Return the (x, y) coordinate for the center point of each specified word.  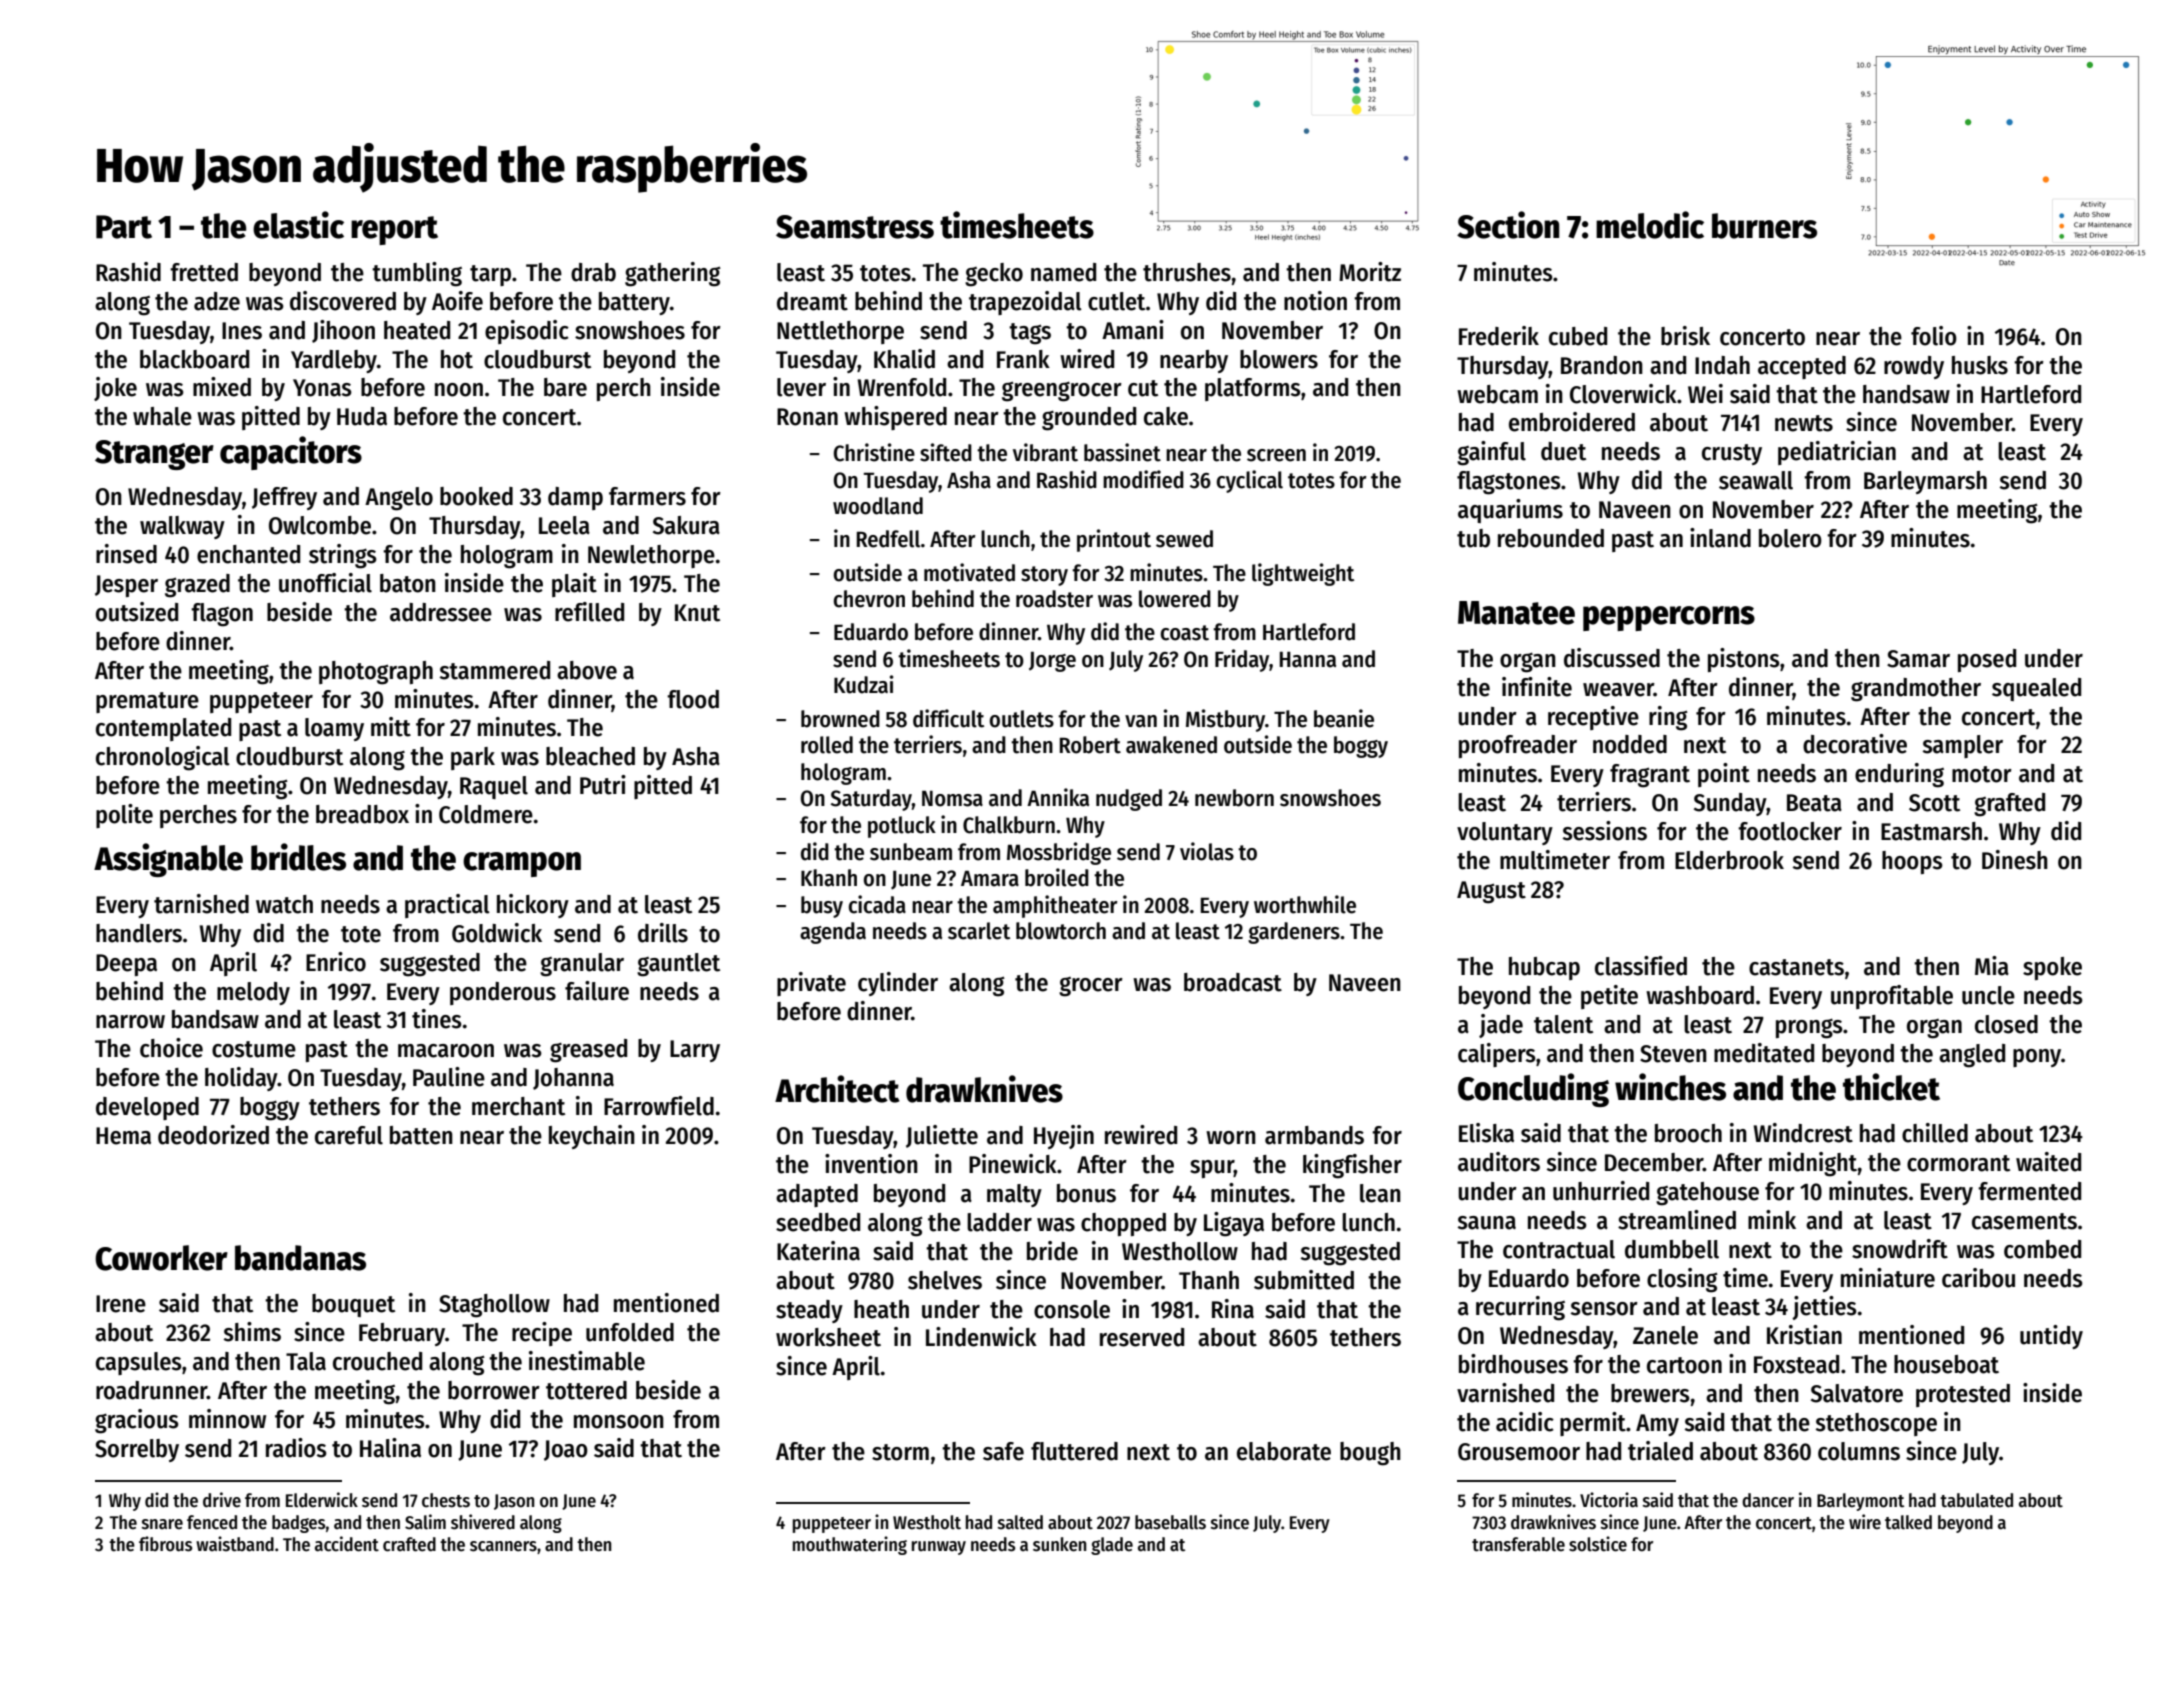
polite (124, 816)
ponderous (503, 993)
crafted (409, 1544)
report (394, 230)
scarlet (979, 931)
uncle (1988, 995)
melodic (1650, 225)
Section (1508, 225)
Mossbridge (1059, 853)
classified (1641, 966)
